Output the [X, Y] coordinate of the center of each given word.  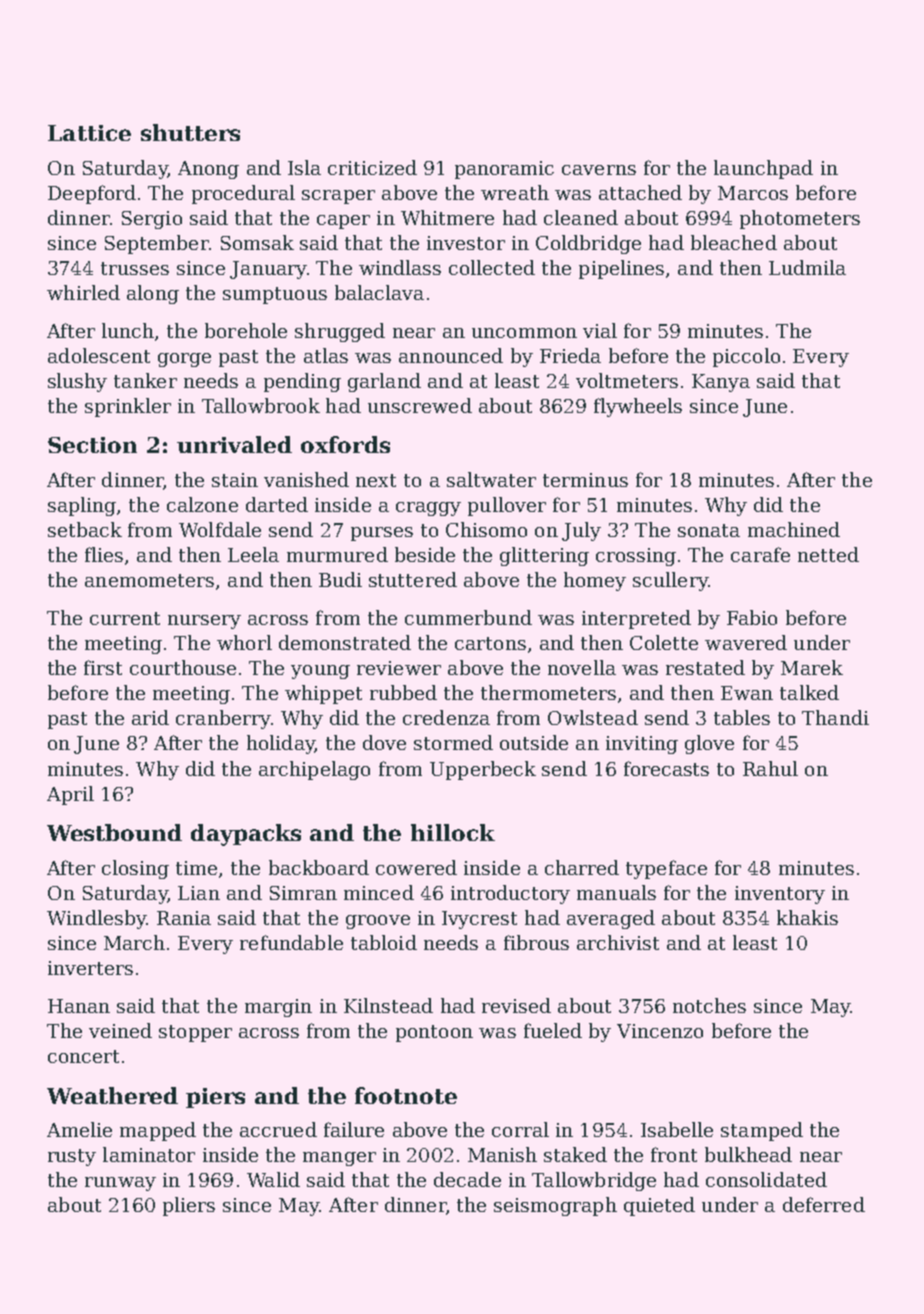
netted [828, 554]
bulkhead [748, 1154]
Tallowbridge [594, 1181]
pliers [189, 1206]
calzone [202, 504]
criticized [372, 167]
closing [135, 869]
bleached [734, 242]
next [376, 480]
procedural [243, 194]
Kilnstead [388, 1005]
